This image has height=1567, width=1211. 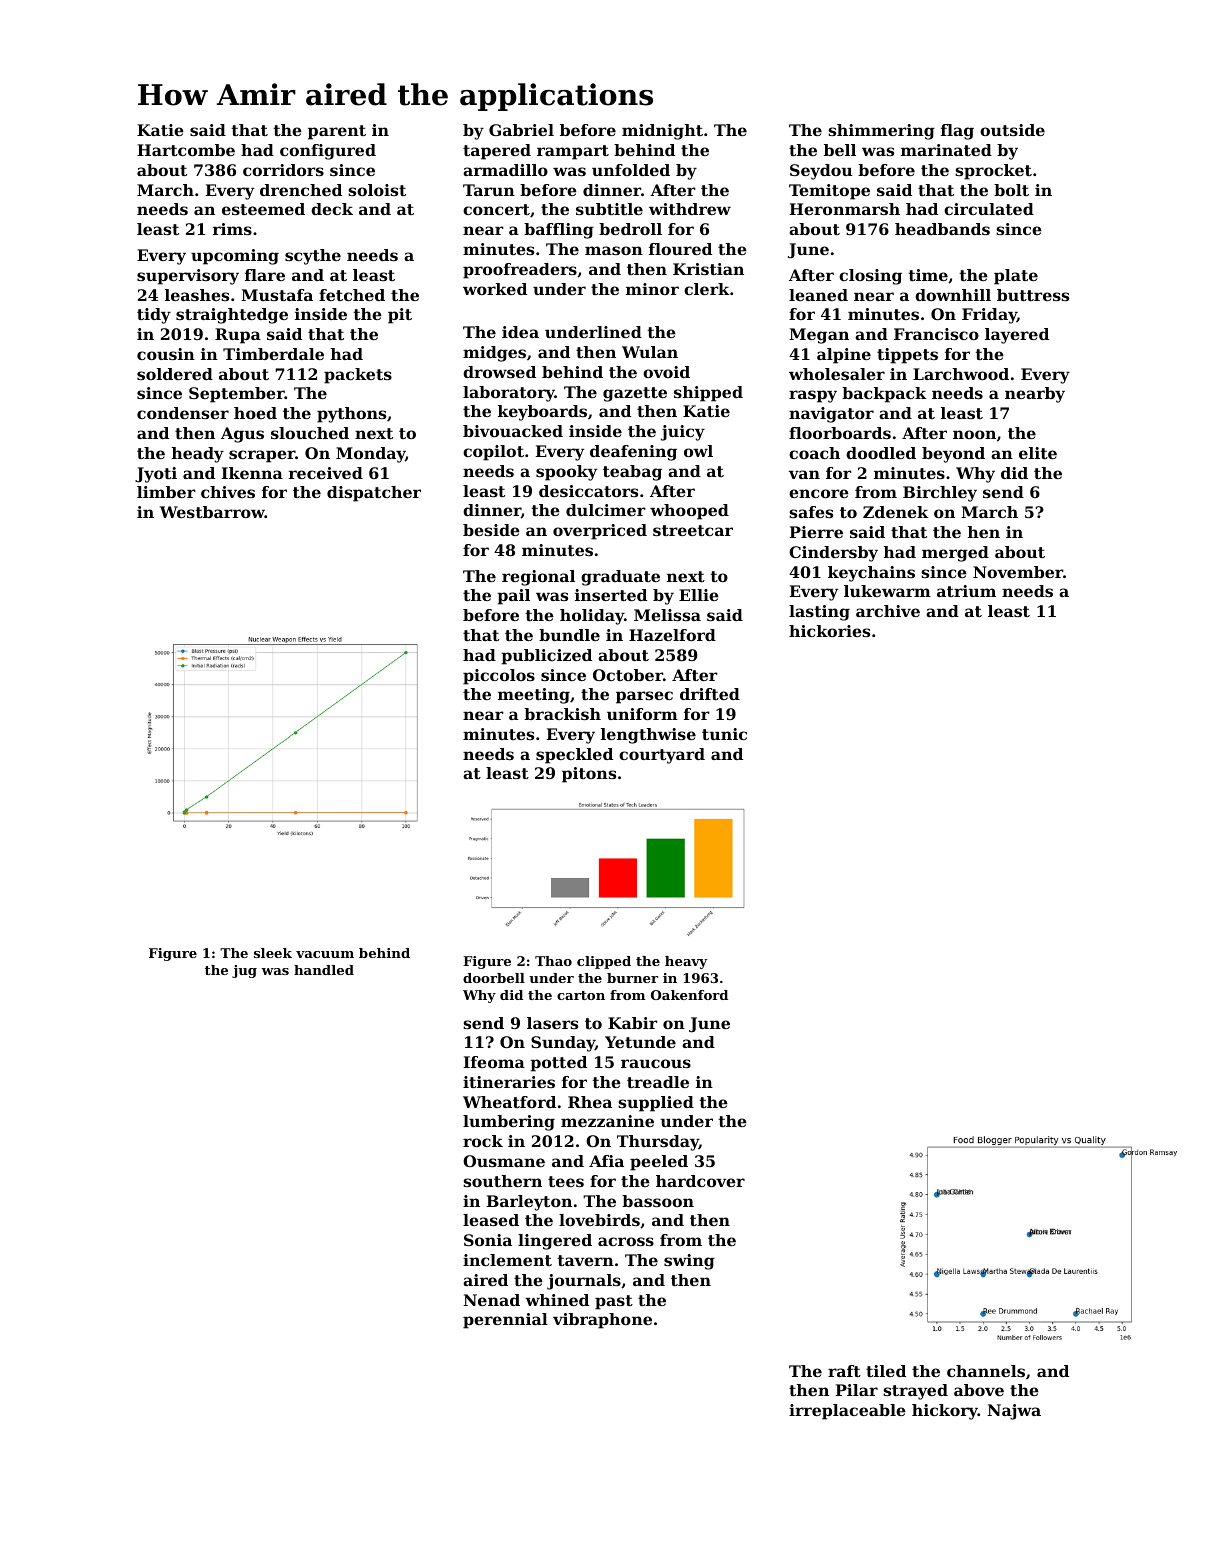 What do you see at coordinates (650, 352) in the image?
I see `Wulan` at bounding box center [650, 352].
